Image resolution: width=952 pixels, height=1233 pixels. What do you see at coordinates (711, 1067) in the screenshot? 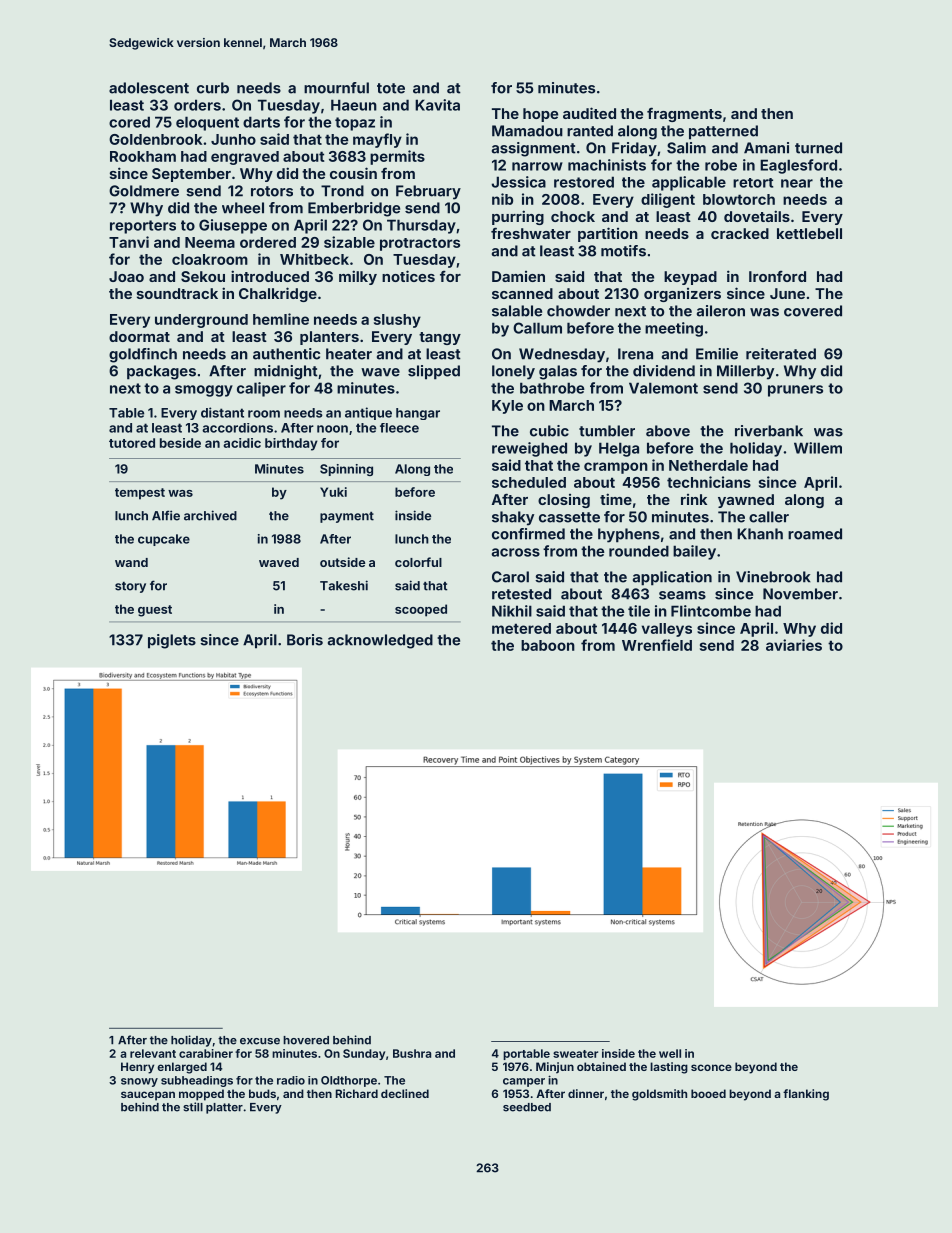
I see `sconce` at bounding box center [711, 1067].
